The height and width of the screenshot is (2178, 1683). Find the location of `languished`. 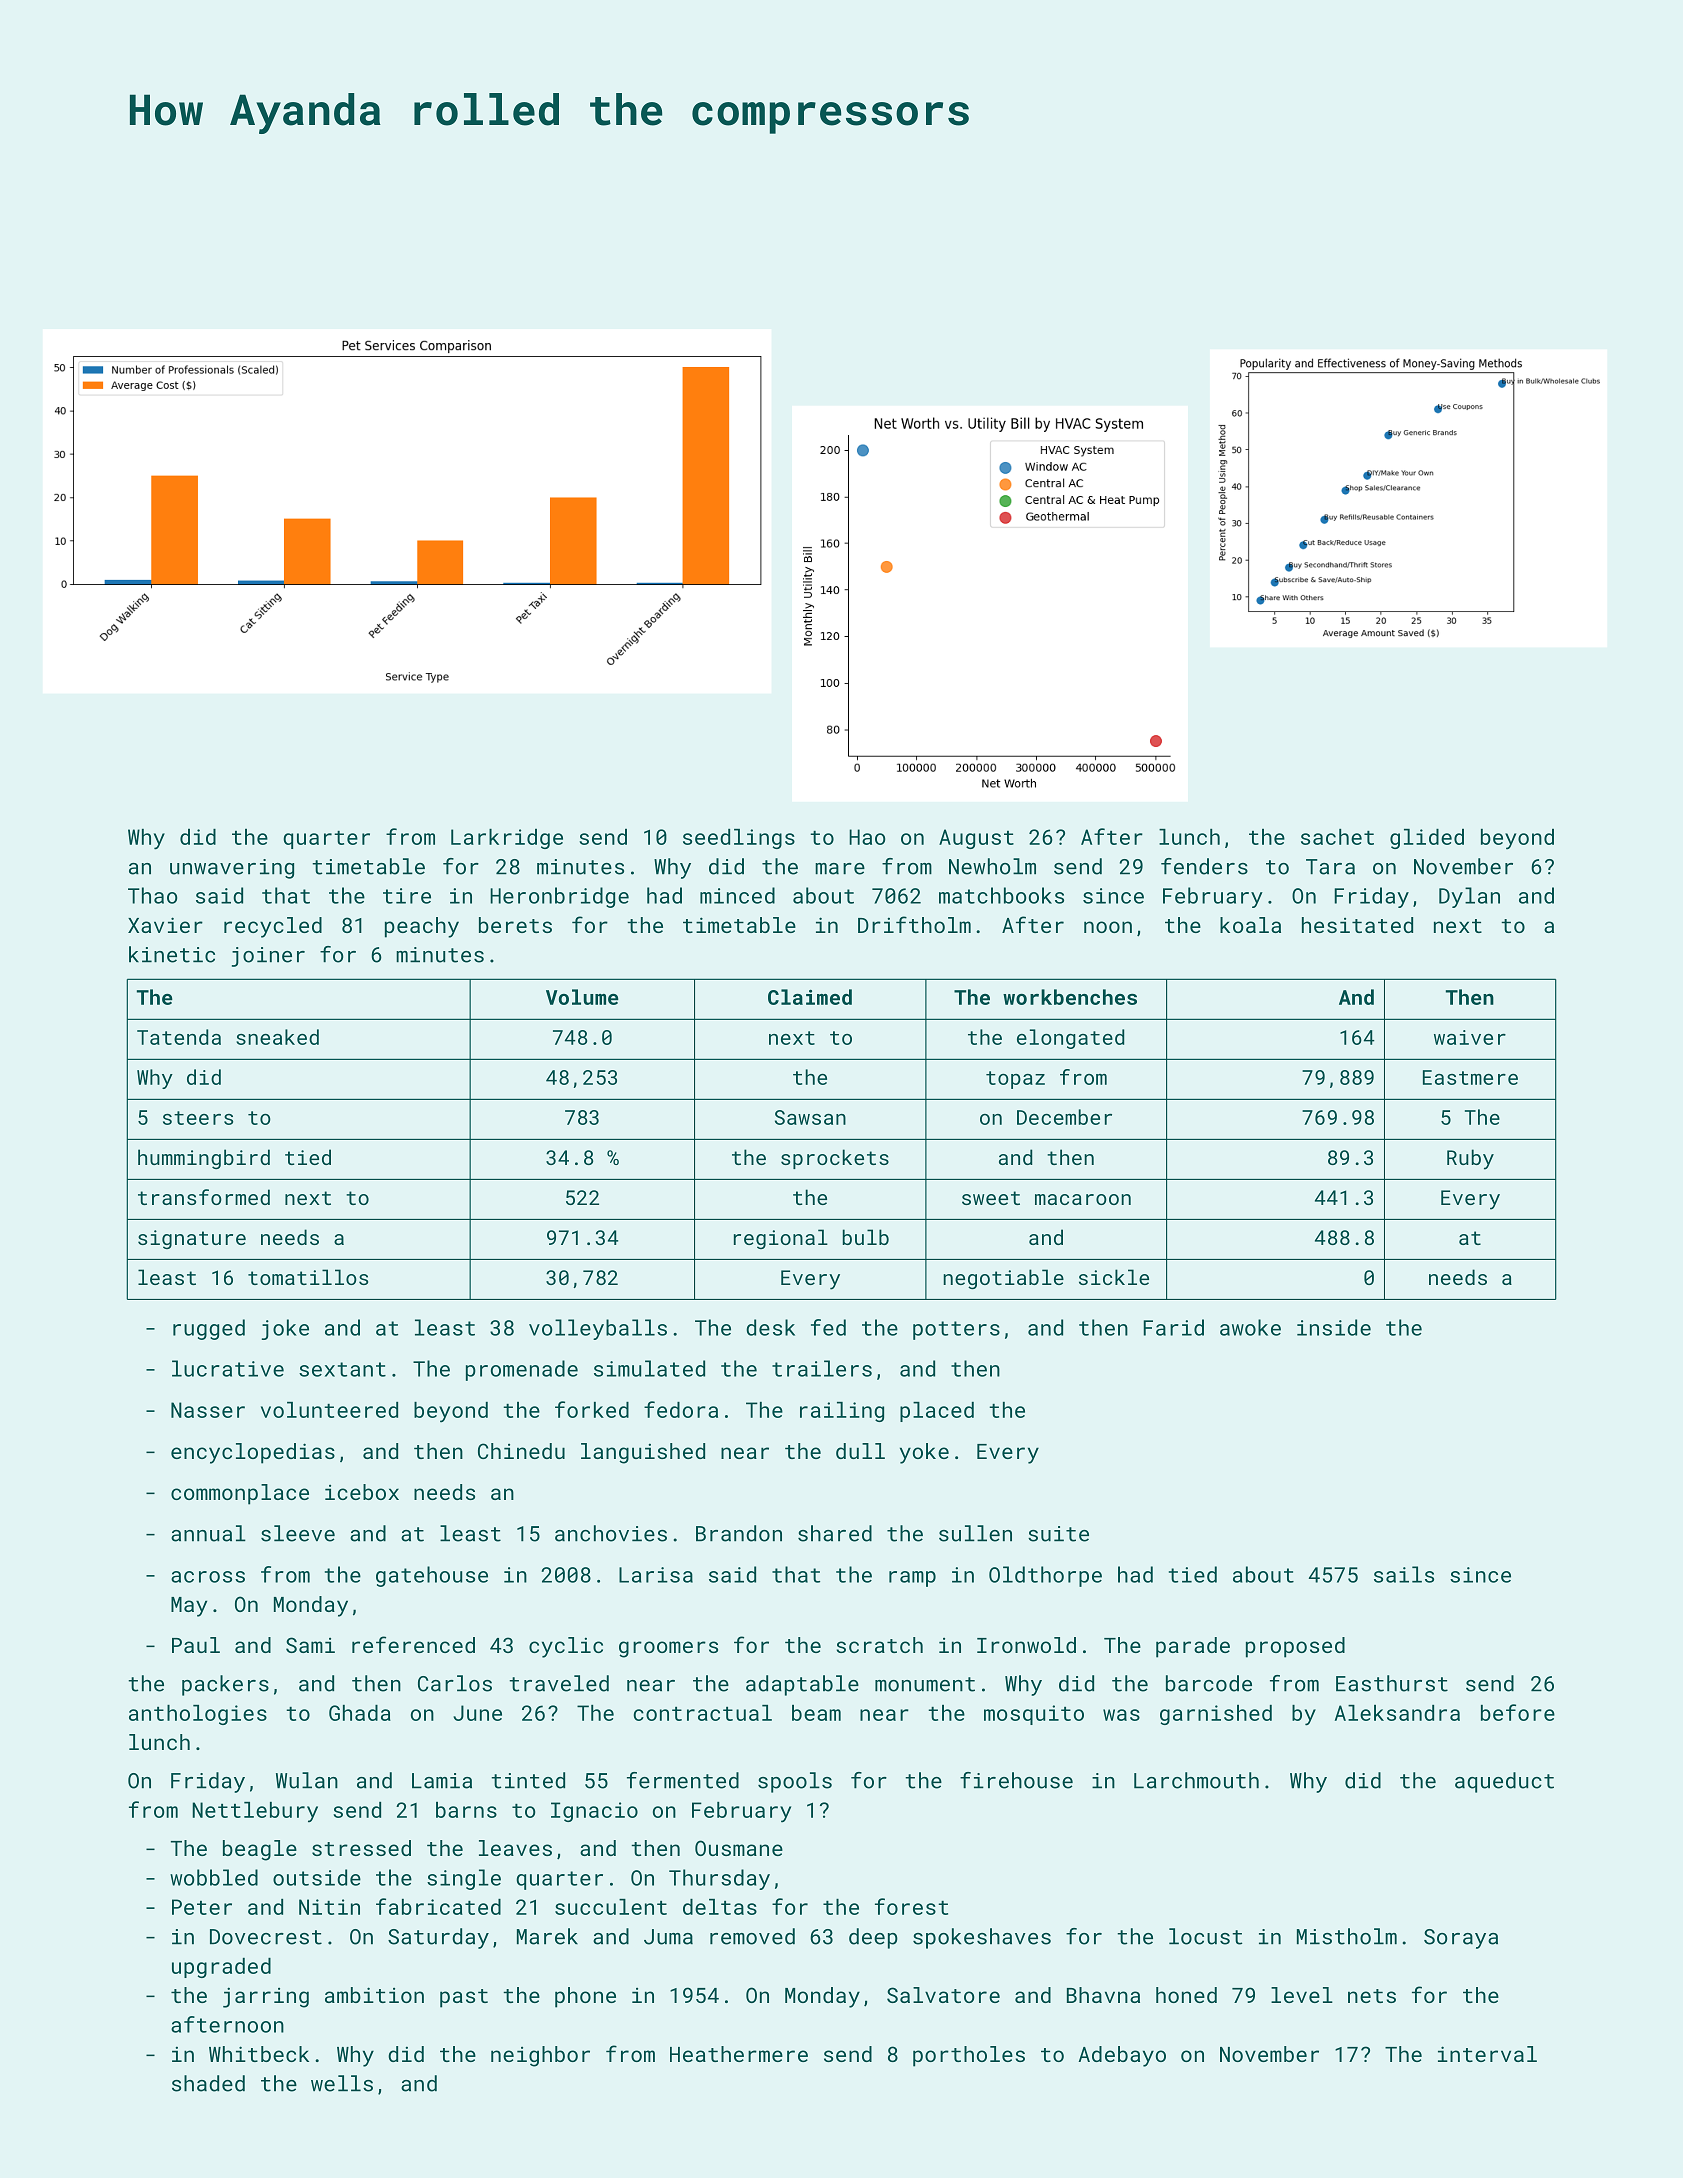

languished is located at coordinates (643, 1453).
